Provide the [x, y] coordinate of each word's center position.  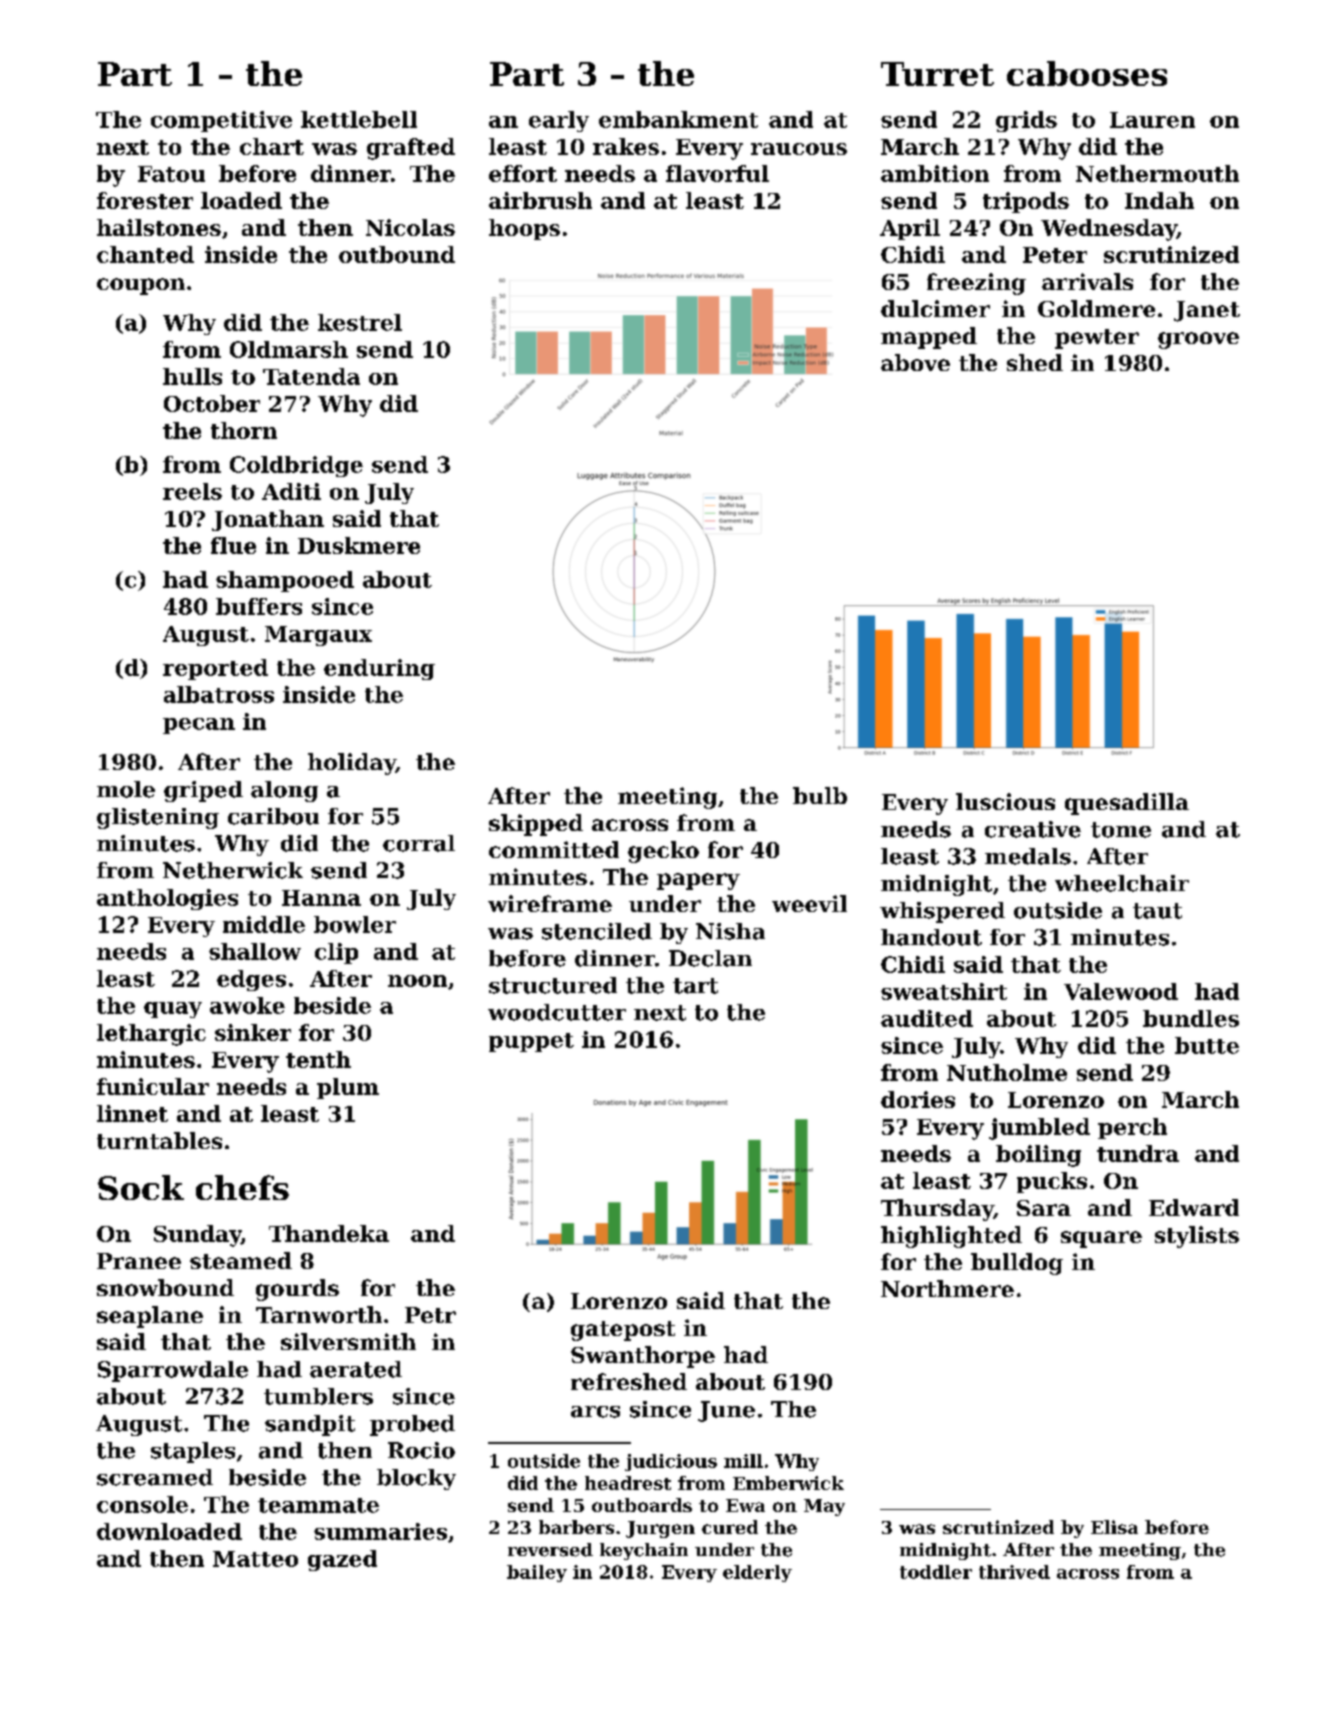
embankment [678, 119]
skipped [536, 825]
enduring [379, 669]
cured [730, 1527]
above [915, 362]
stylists [1197, 1237]
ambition [935, 173]
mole [126, 789]
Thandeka [329, 1233]
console [142, 1504]
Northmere [947, 1288]
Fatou [171, 174]
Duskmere [359, 545]
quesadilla [1127, 804]
